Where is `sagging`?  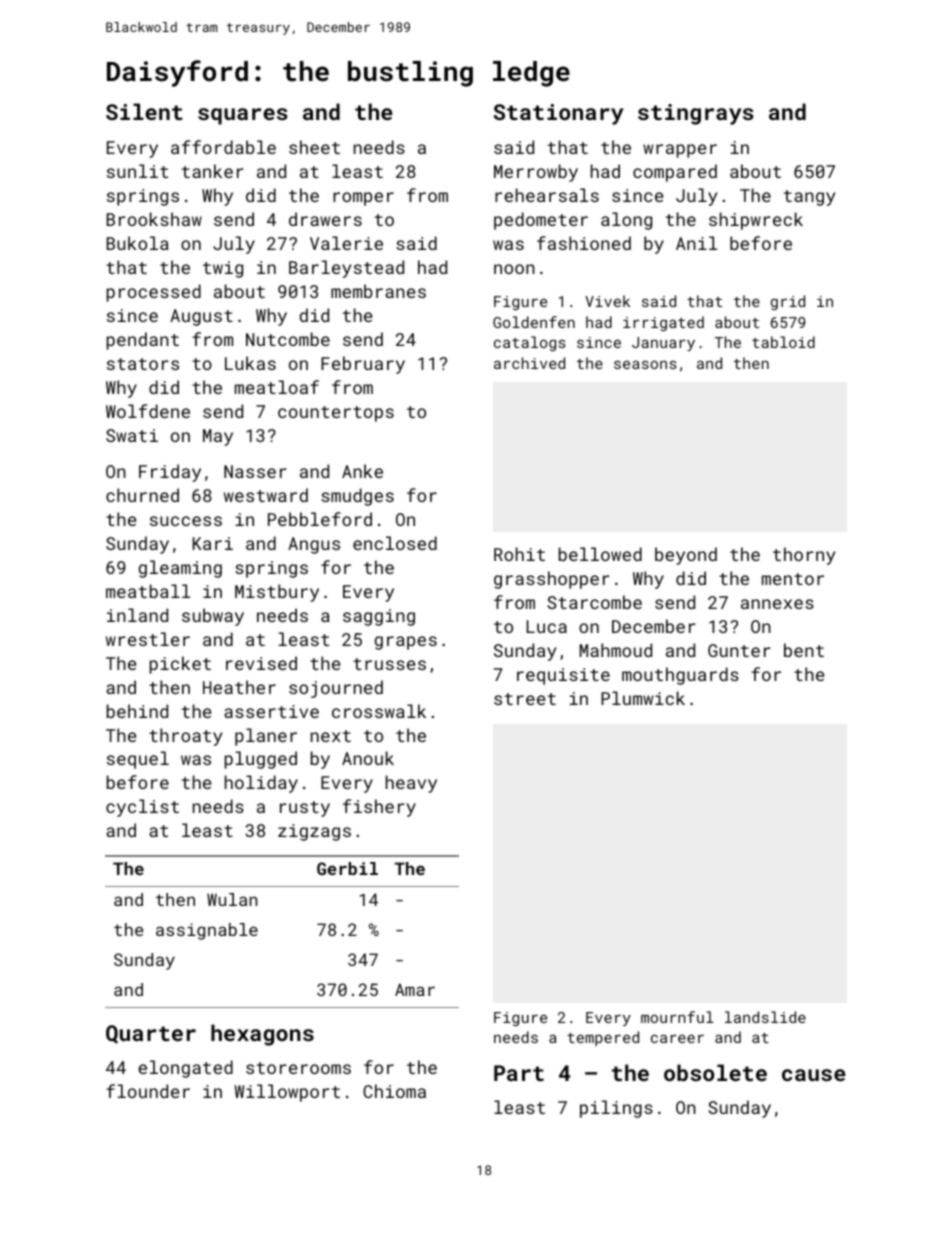
sagging is located at coordinates (379, 617).
